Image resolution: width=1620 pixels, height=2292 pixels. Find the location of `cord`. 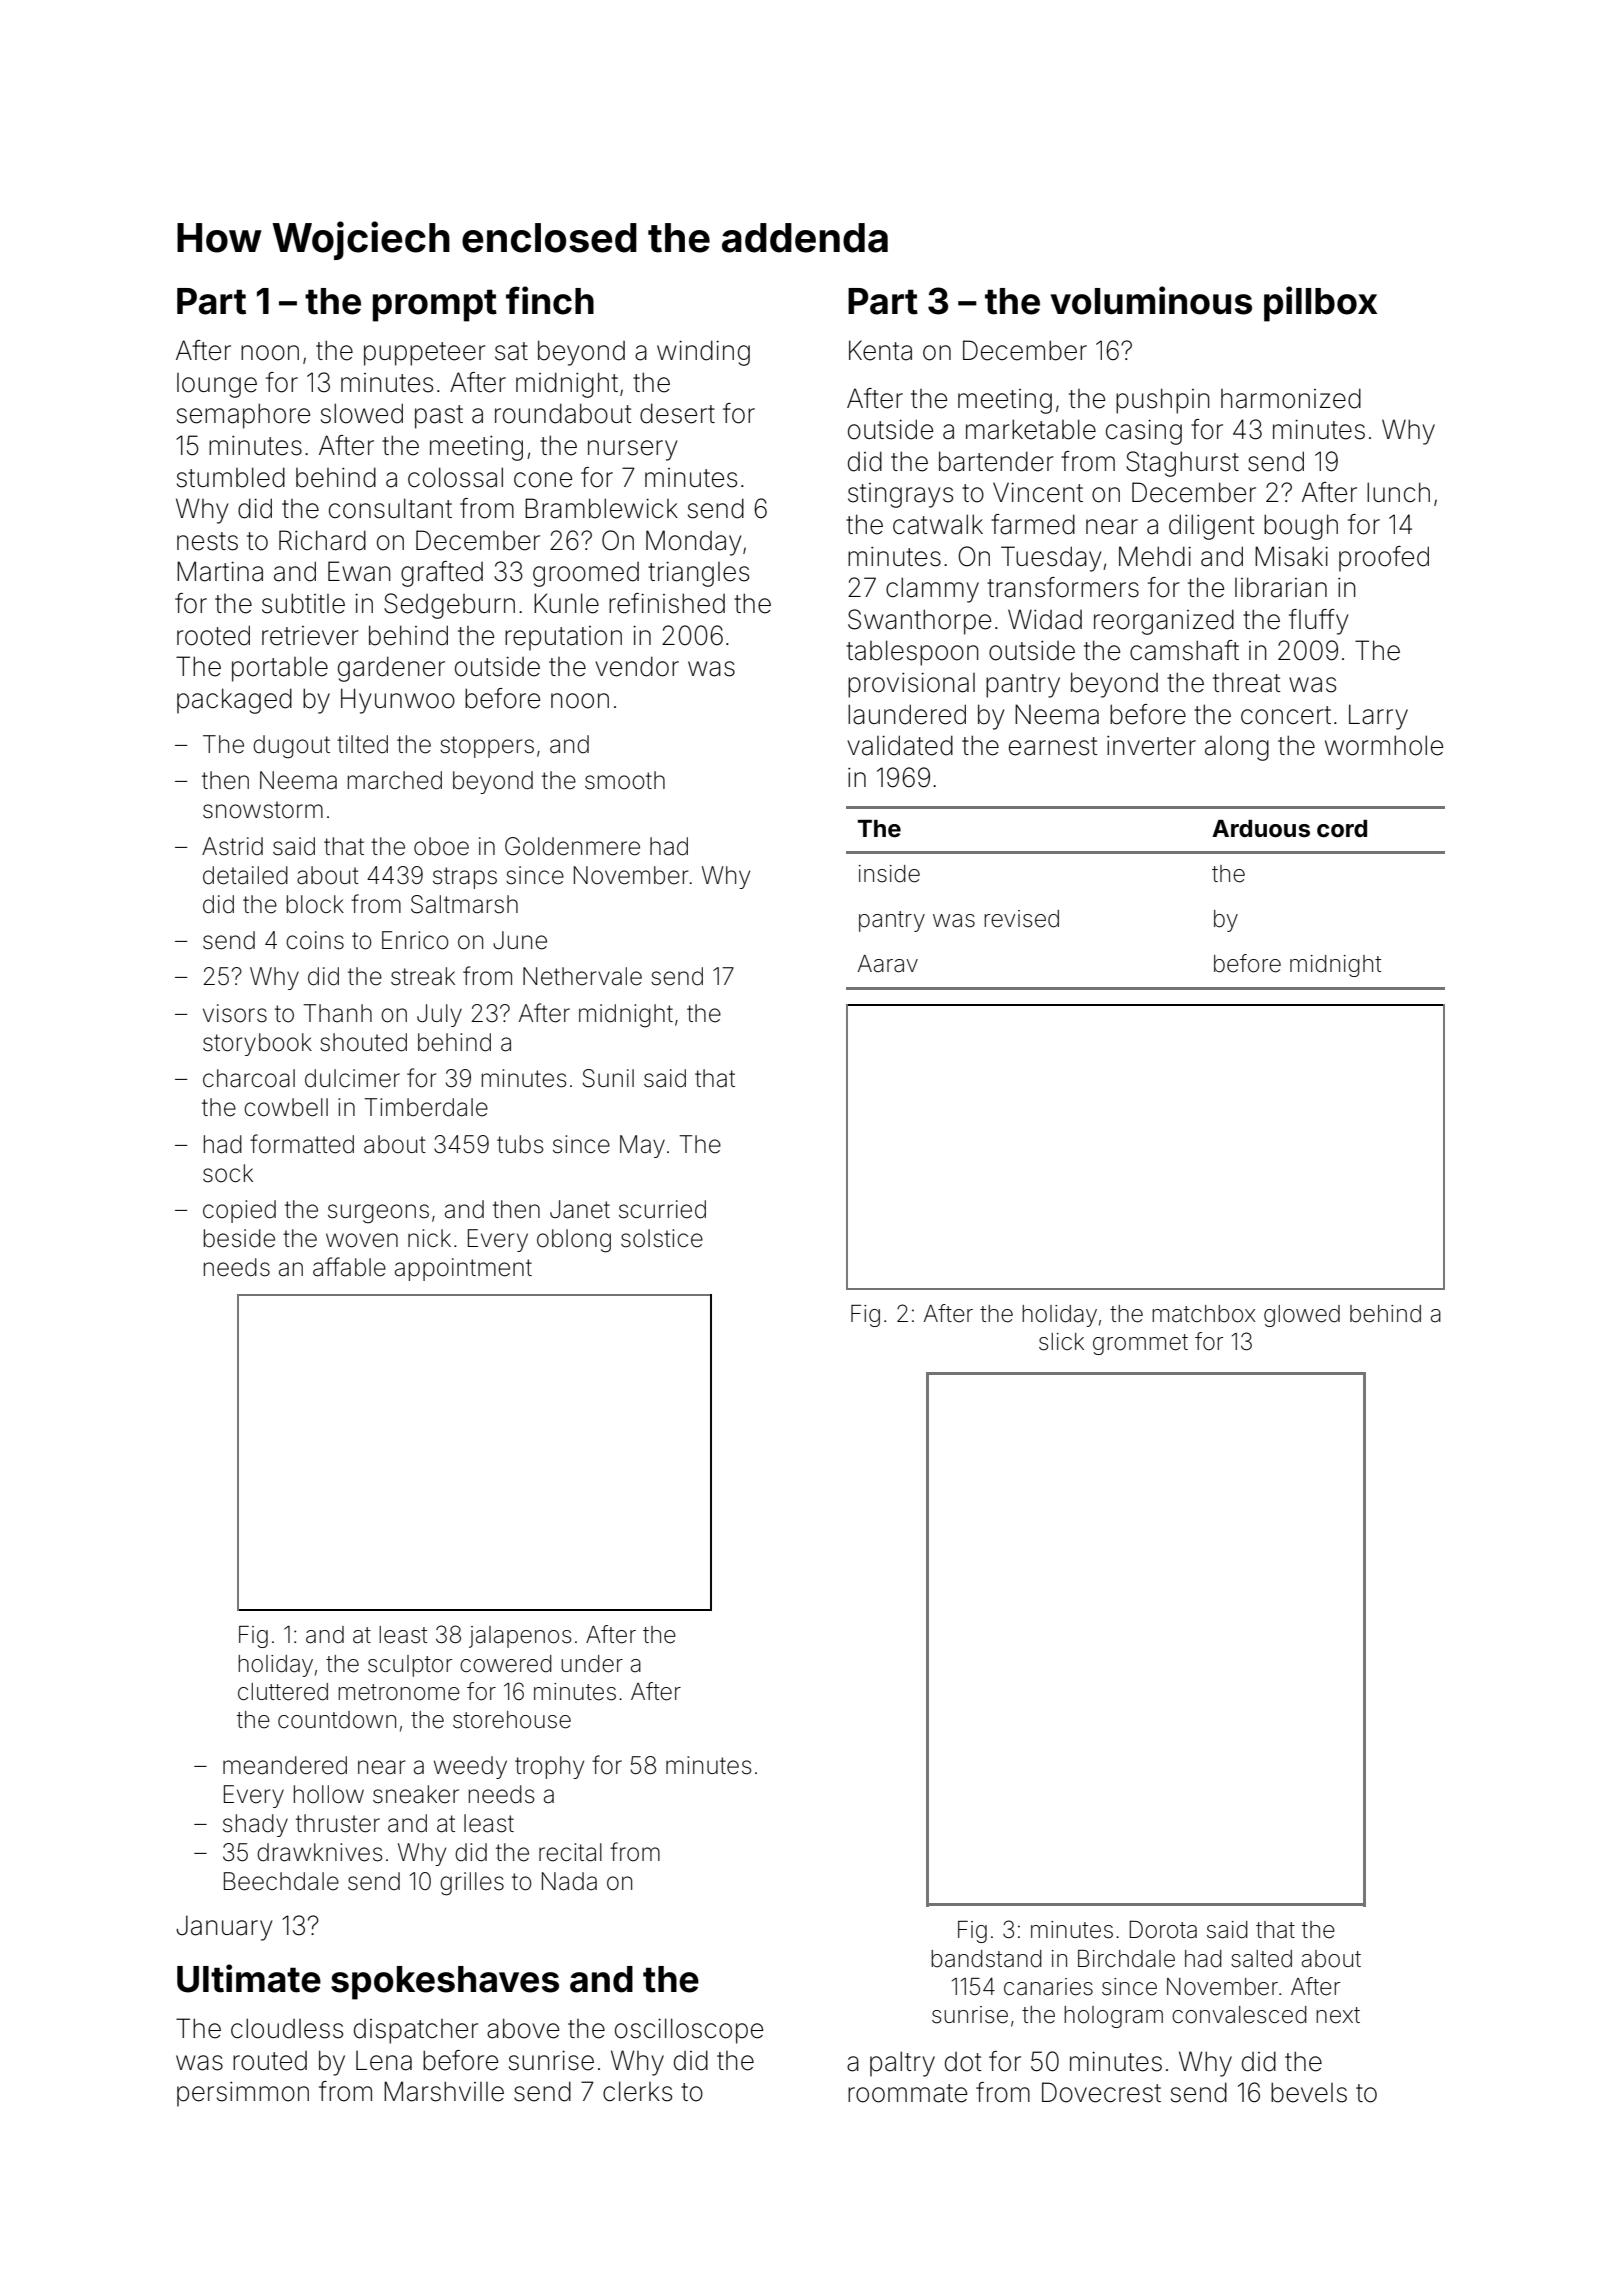

cord is located at coordinates (1342, 829).
